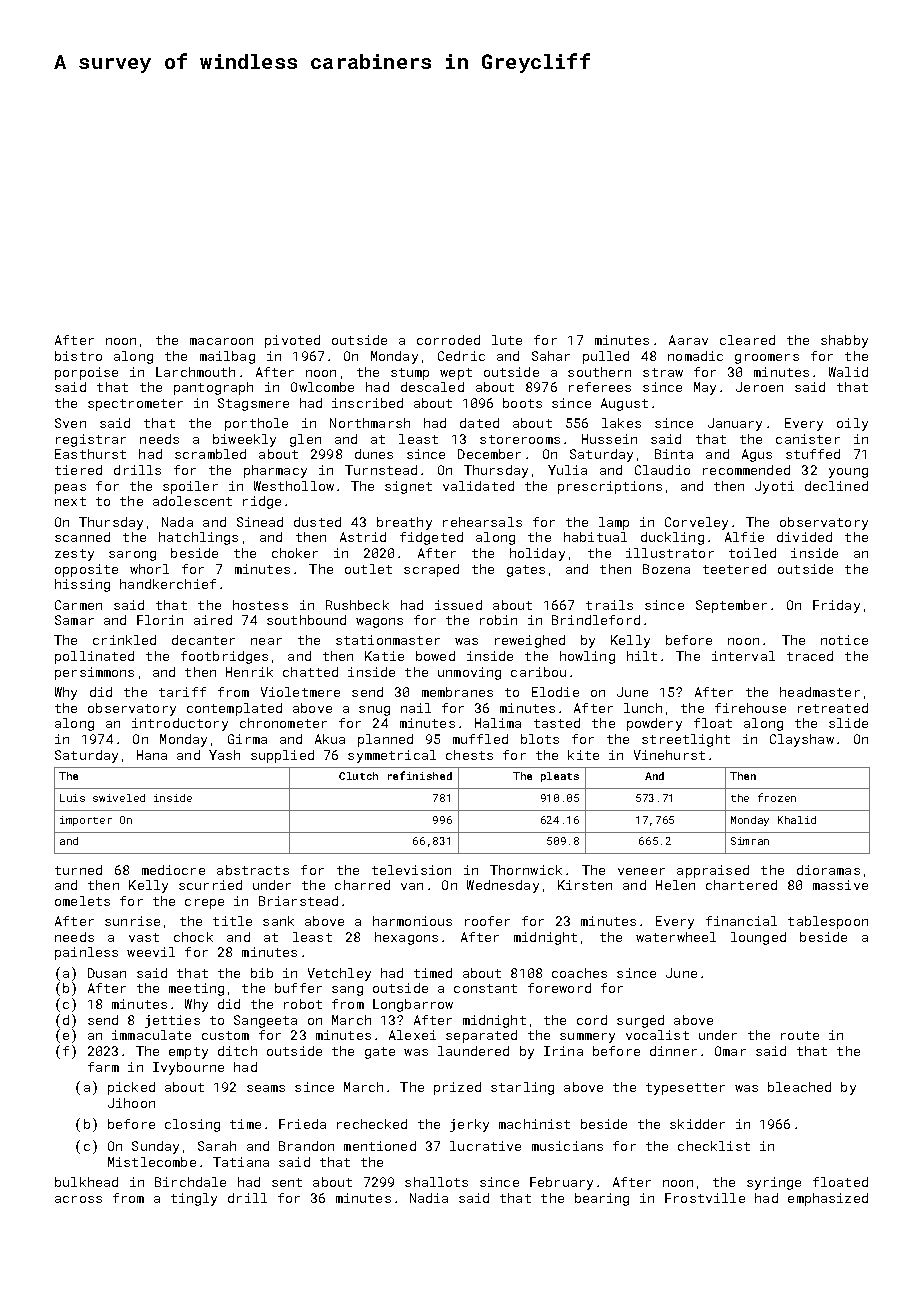  I want to click on hostess, so click(260, 605).
